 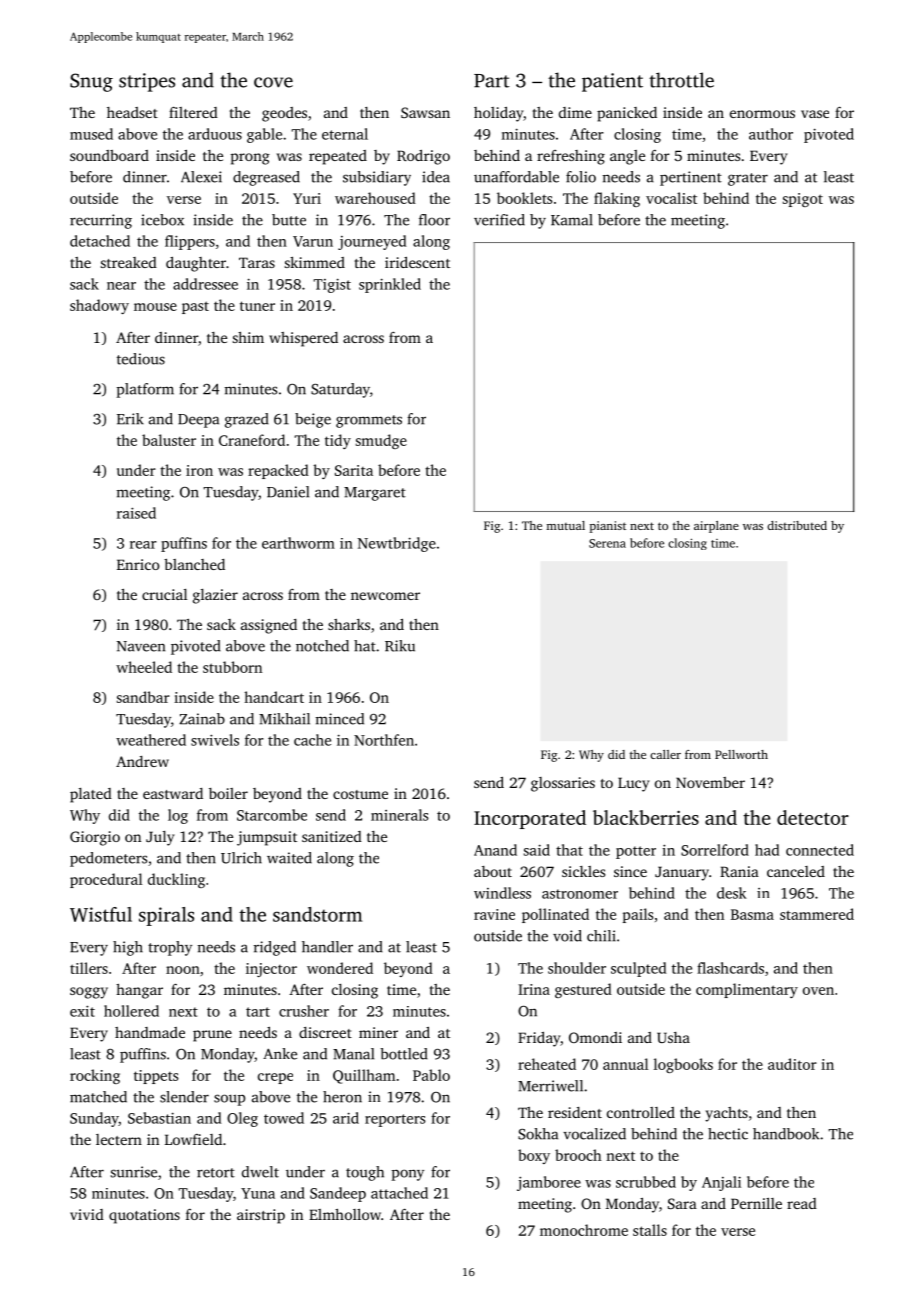 What do you see at coordinates (375, 494) in the screenshot?
I see `Margaret` at bounding box center [375, 494].
